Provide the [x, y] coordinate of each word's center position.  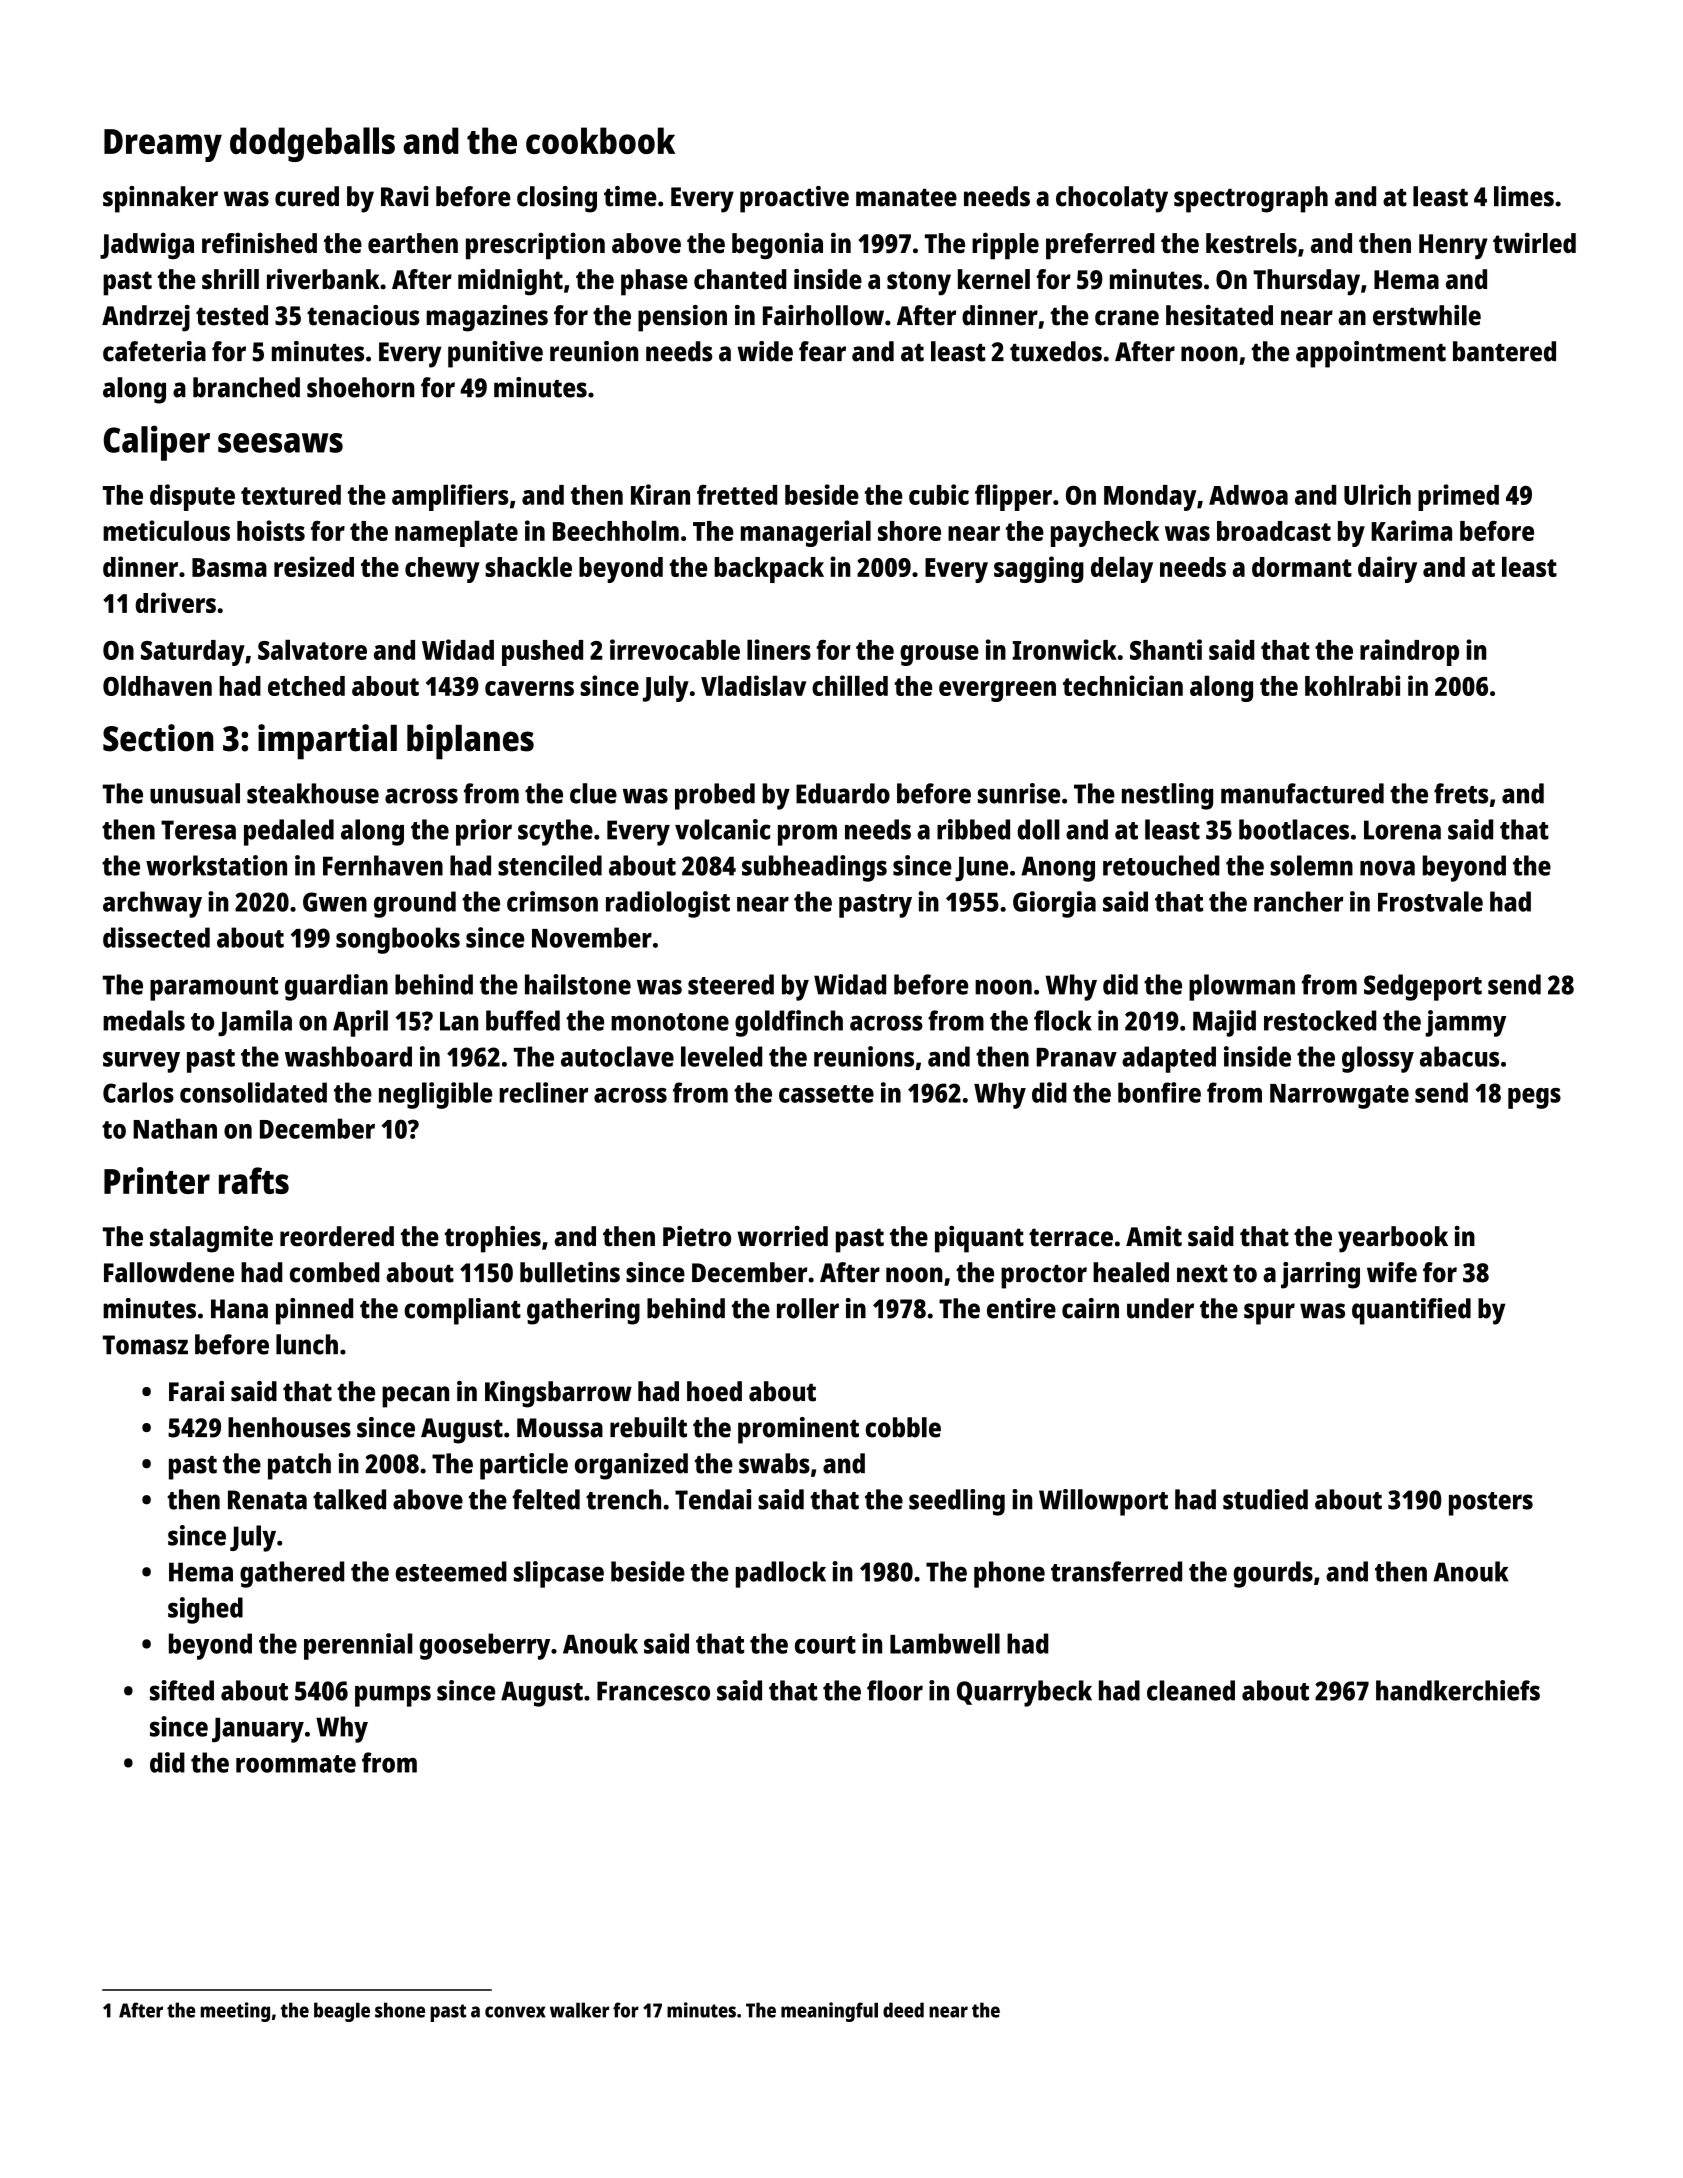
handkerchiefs [1458, 1690]
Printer [157, 1180]
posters [1491, 1504]
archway [152, 904]
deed [903, 2010]
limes [1524, 196]
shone [400, 2010]
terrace [1071, 1237]
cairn [1090, 1308]
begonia [777, 245]
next [1202, 1274]
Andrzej [146, 318]
